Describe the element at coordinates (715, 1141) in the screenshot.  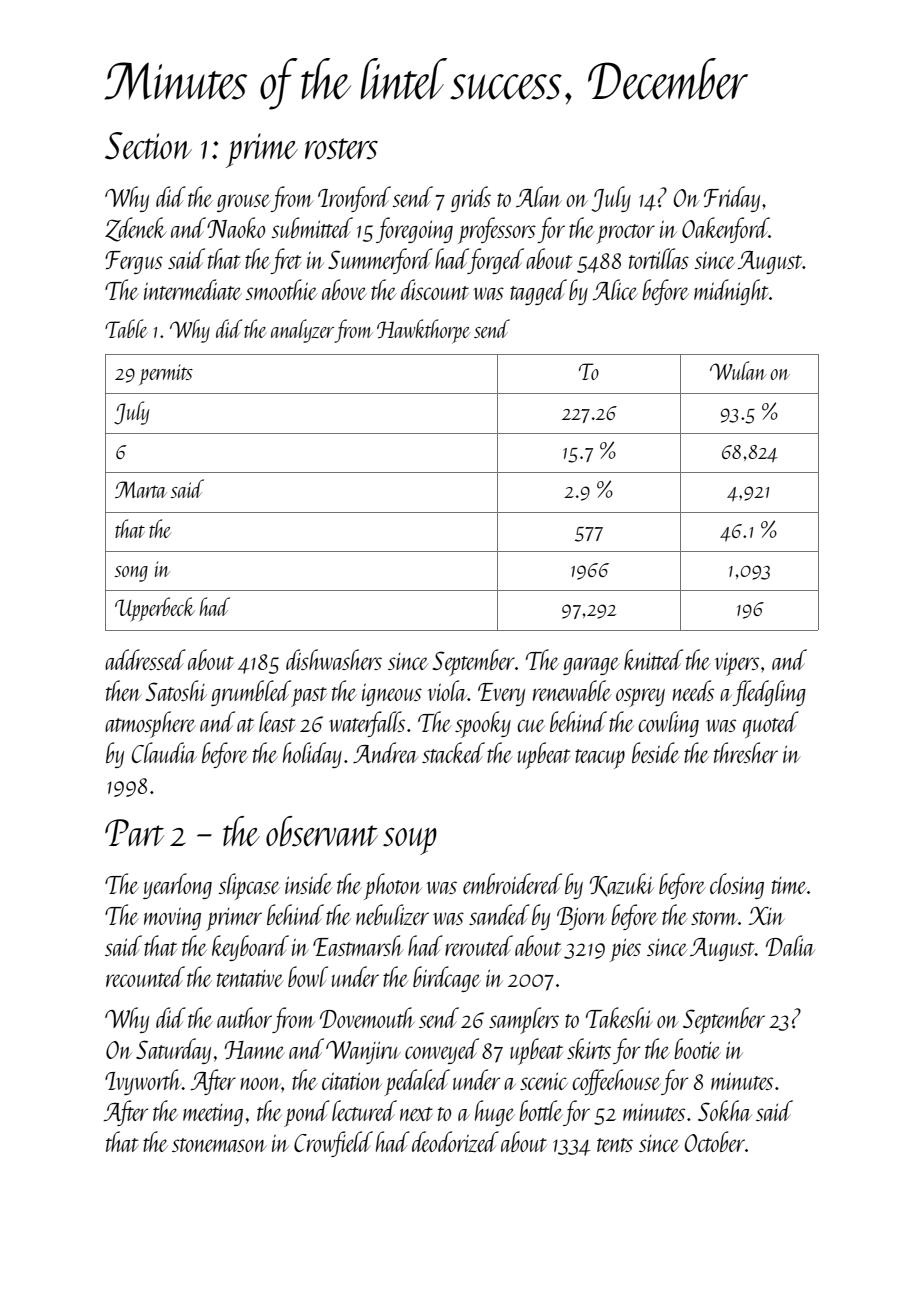
I see `October` at that location.
